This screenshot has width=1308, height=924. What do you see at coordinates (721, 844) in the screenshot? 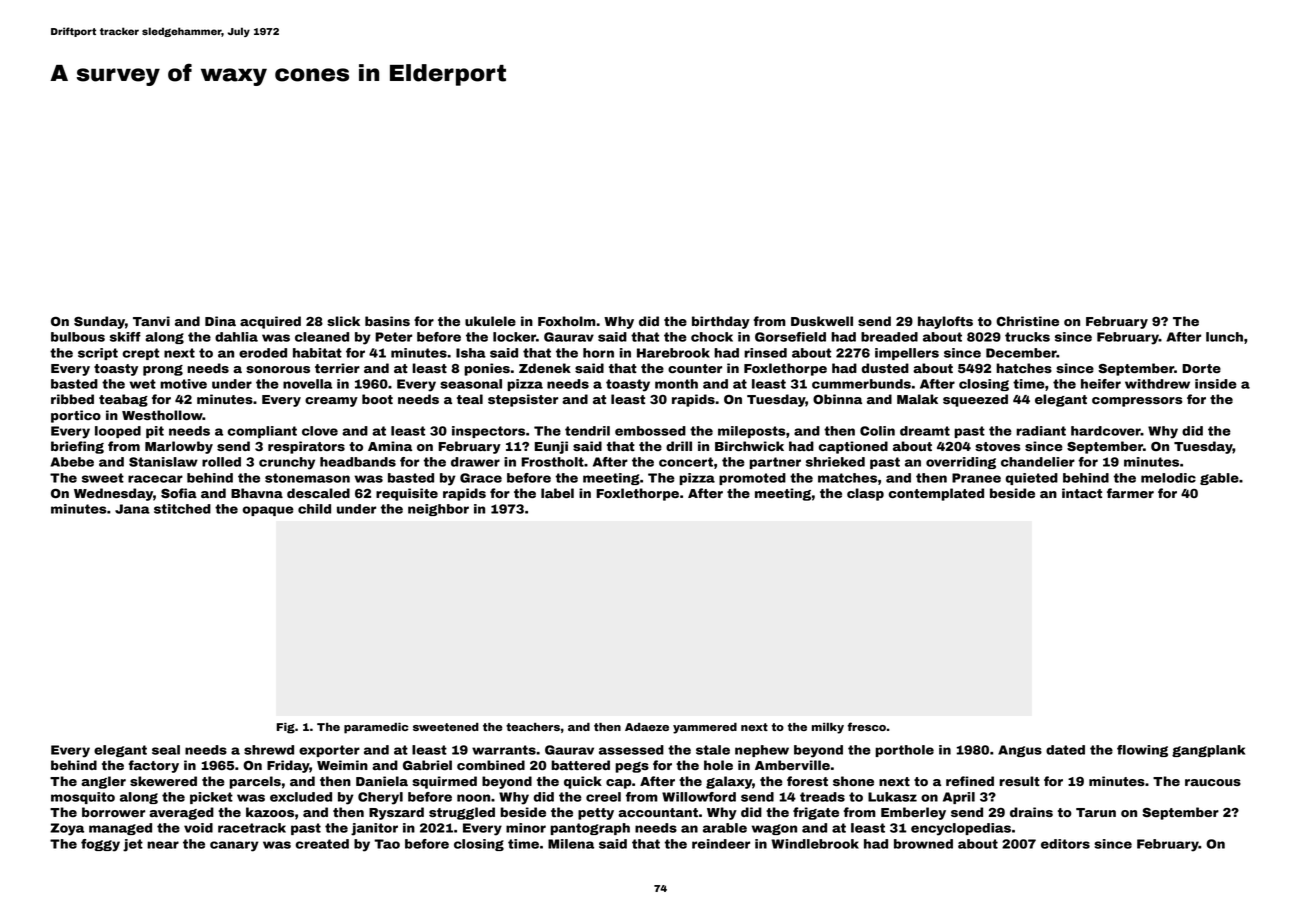
I see `reindeer` at bounding box center [721, 844].
